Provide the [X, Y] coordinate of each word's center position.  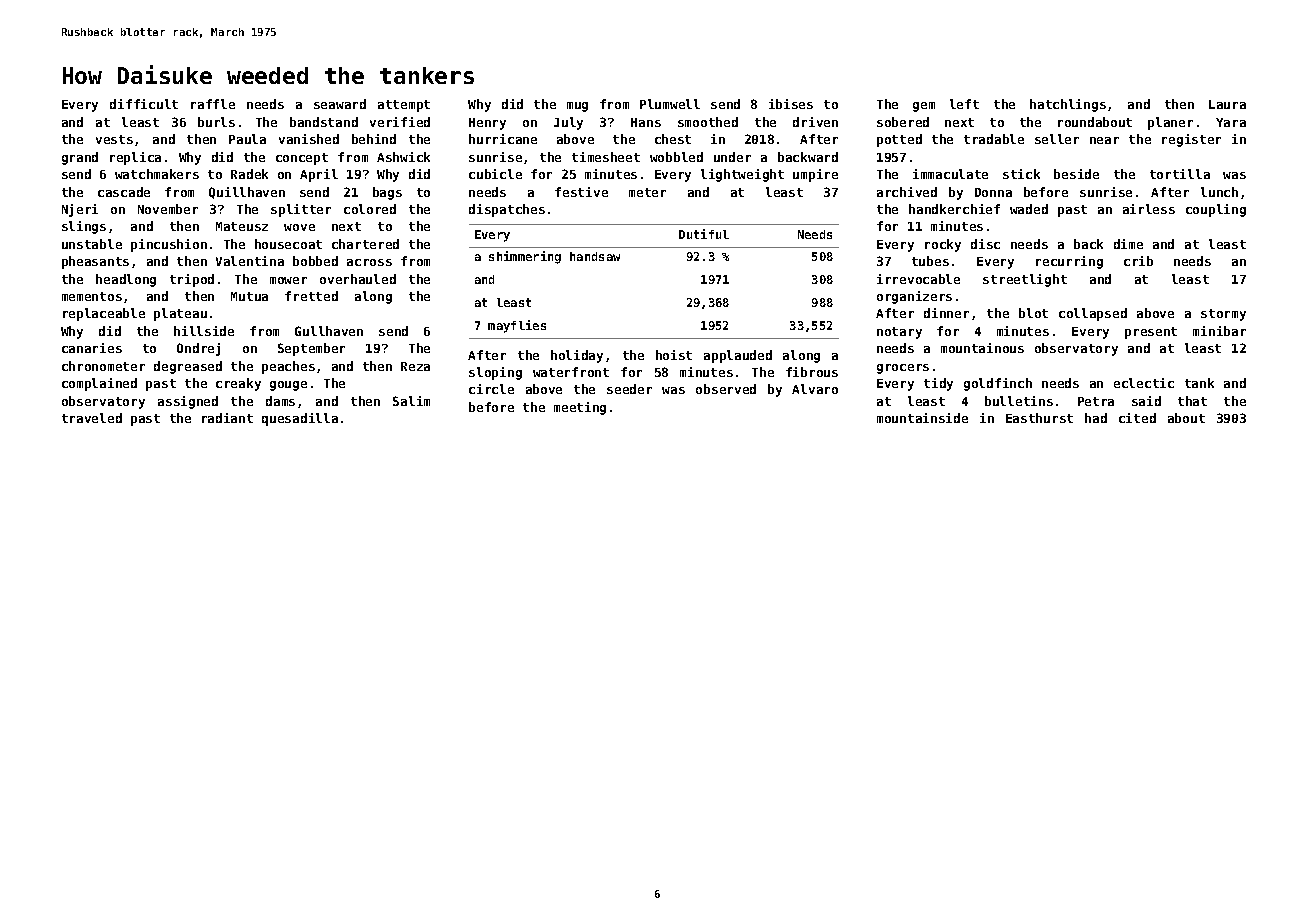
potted [899, 140]
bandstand [324, 122]
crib [1138, 261]
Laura [1227, 104]
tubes [930, 261]
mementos [92, 296]
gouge [288, 386]
